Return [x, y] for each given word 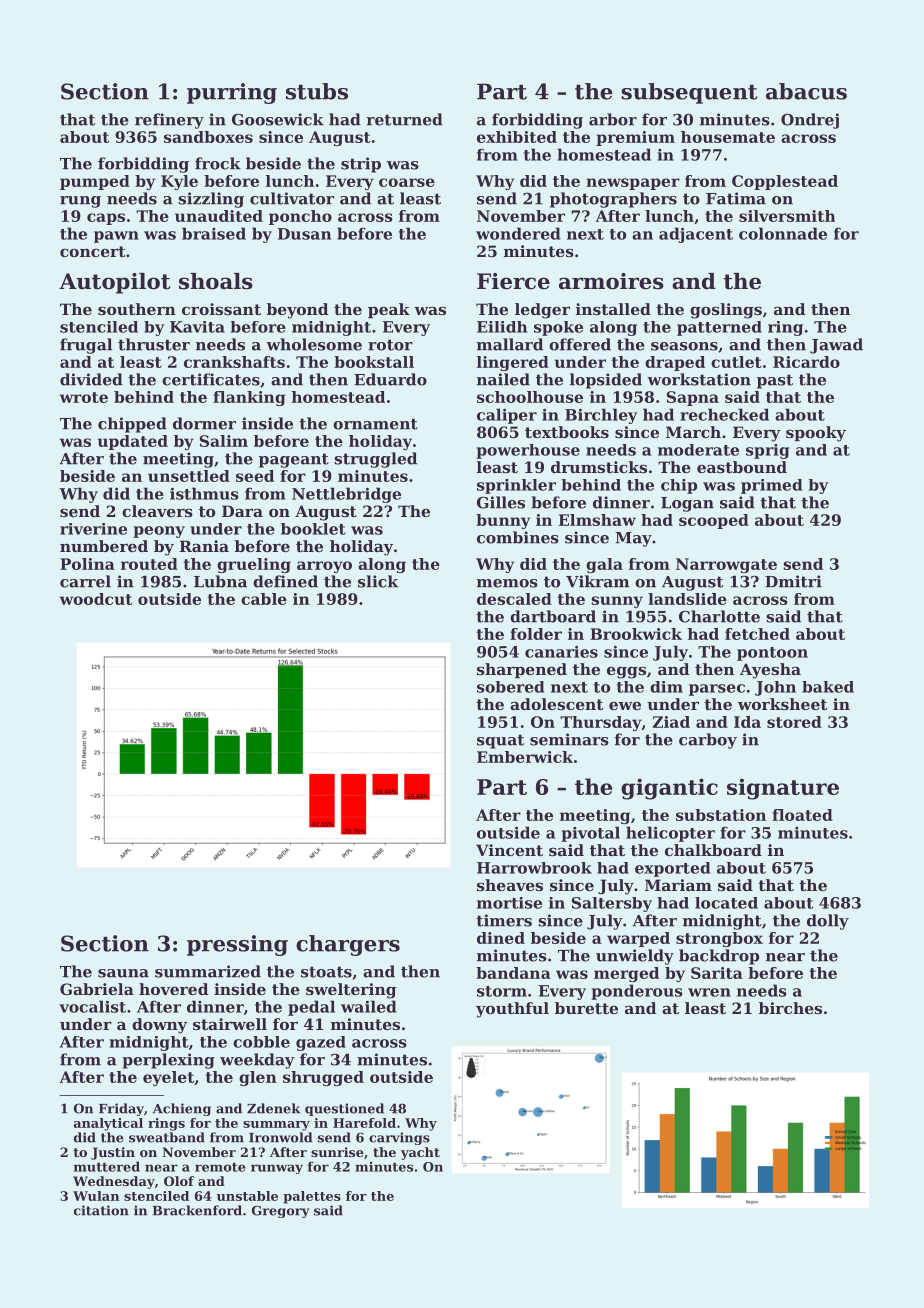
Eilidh [502, 327]
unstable [247, 1196]
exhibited [517, 137]
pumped [95, 182]
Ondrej [810, 121]
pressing [237, 945]
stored [794, 722]
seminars [569, 739]
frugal [86, 346]
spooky [816, 434]
